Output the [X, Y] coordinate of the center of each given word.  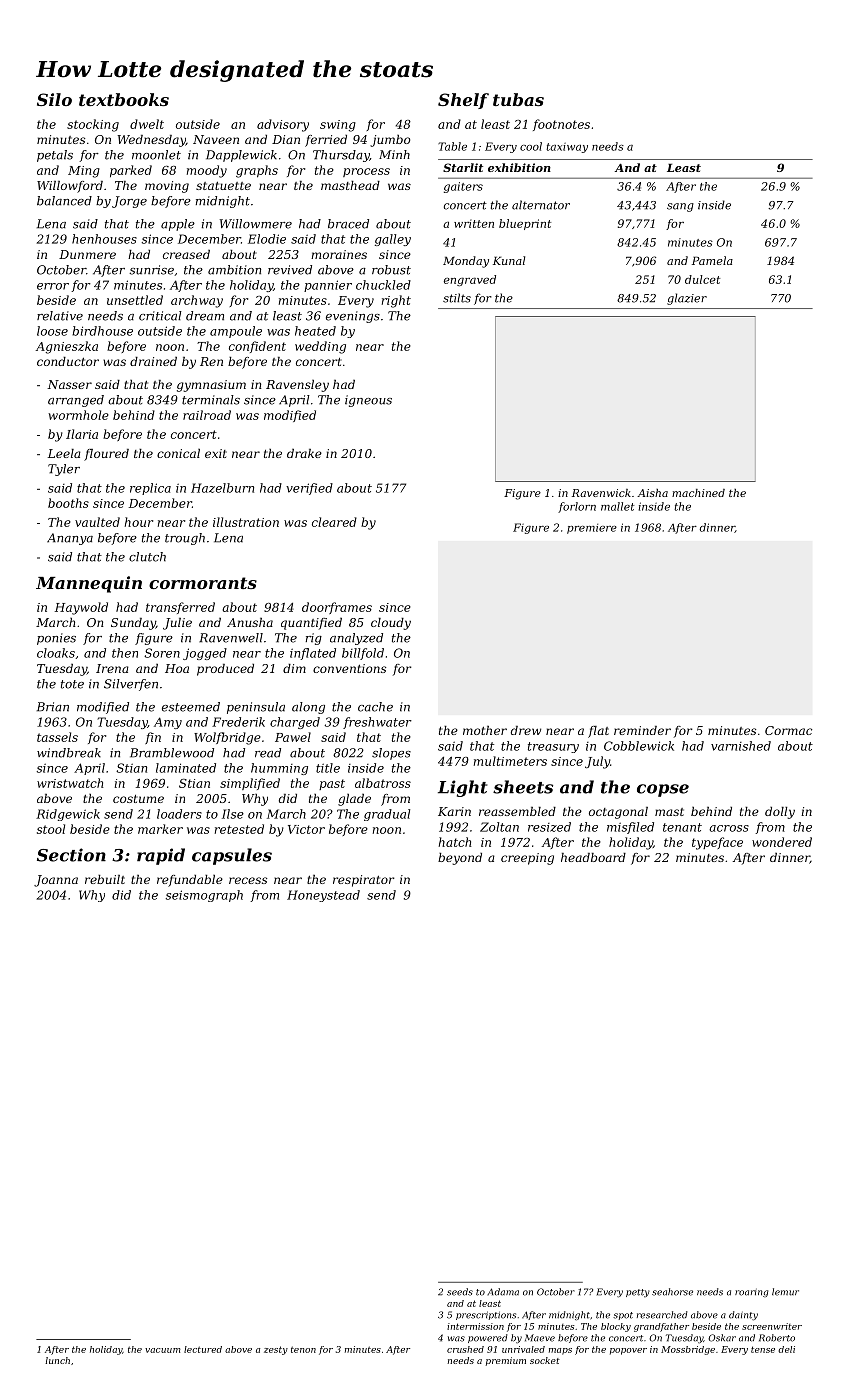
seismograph [204, 896]
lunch [57, 1360]
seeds [460, 1292]
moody [207, 171]
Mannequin [89, 584]
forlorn [577, 507]
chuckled [383, 285]
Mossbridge [688, 1350]
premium [506, 1361]
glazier [687, 299]
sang [680, 207]
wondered [782, 842]
